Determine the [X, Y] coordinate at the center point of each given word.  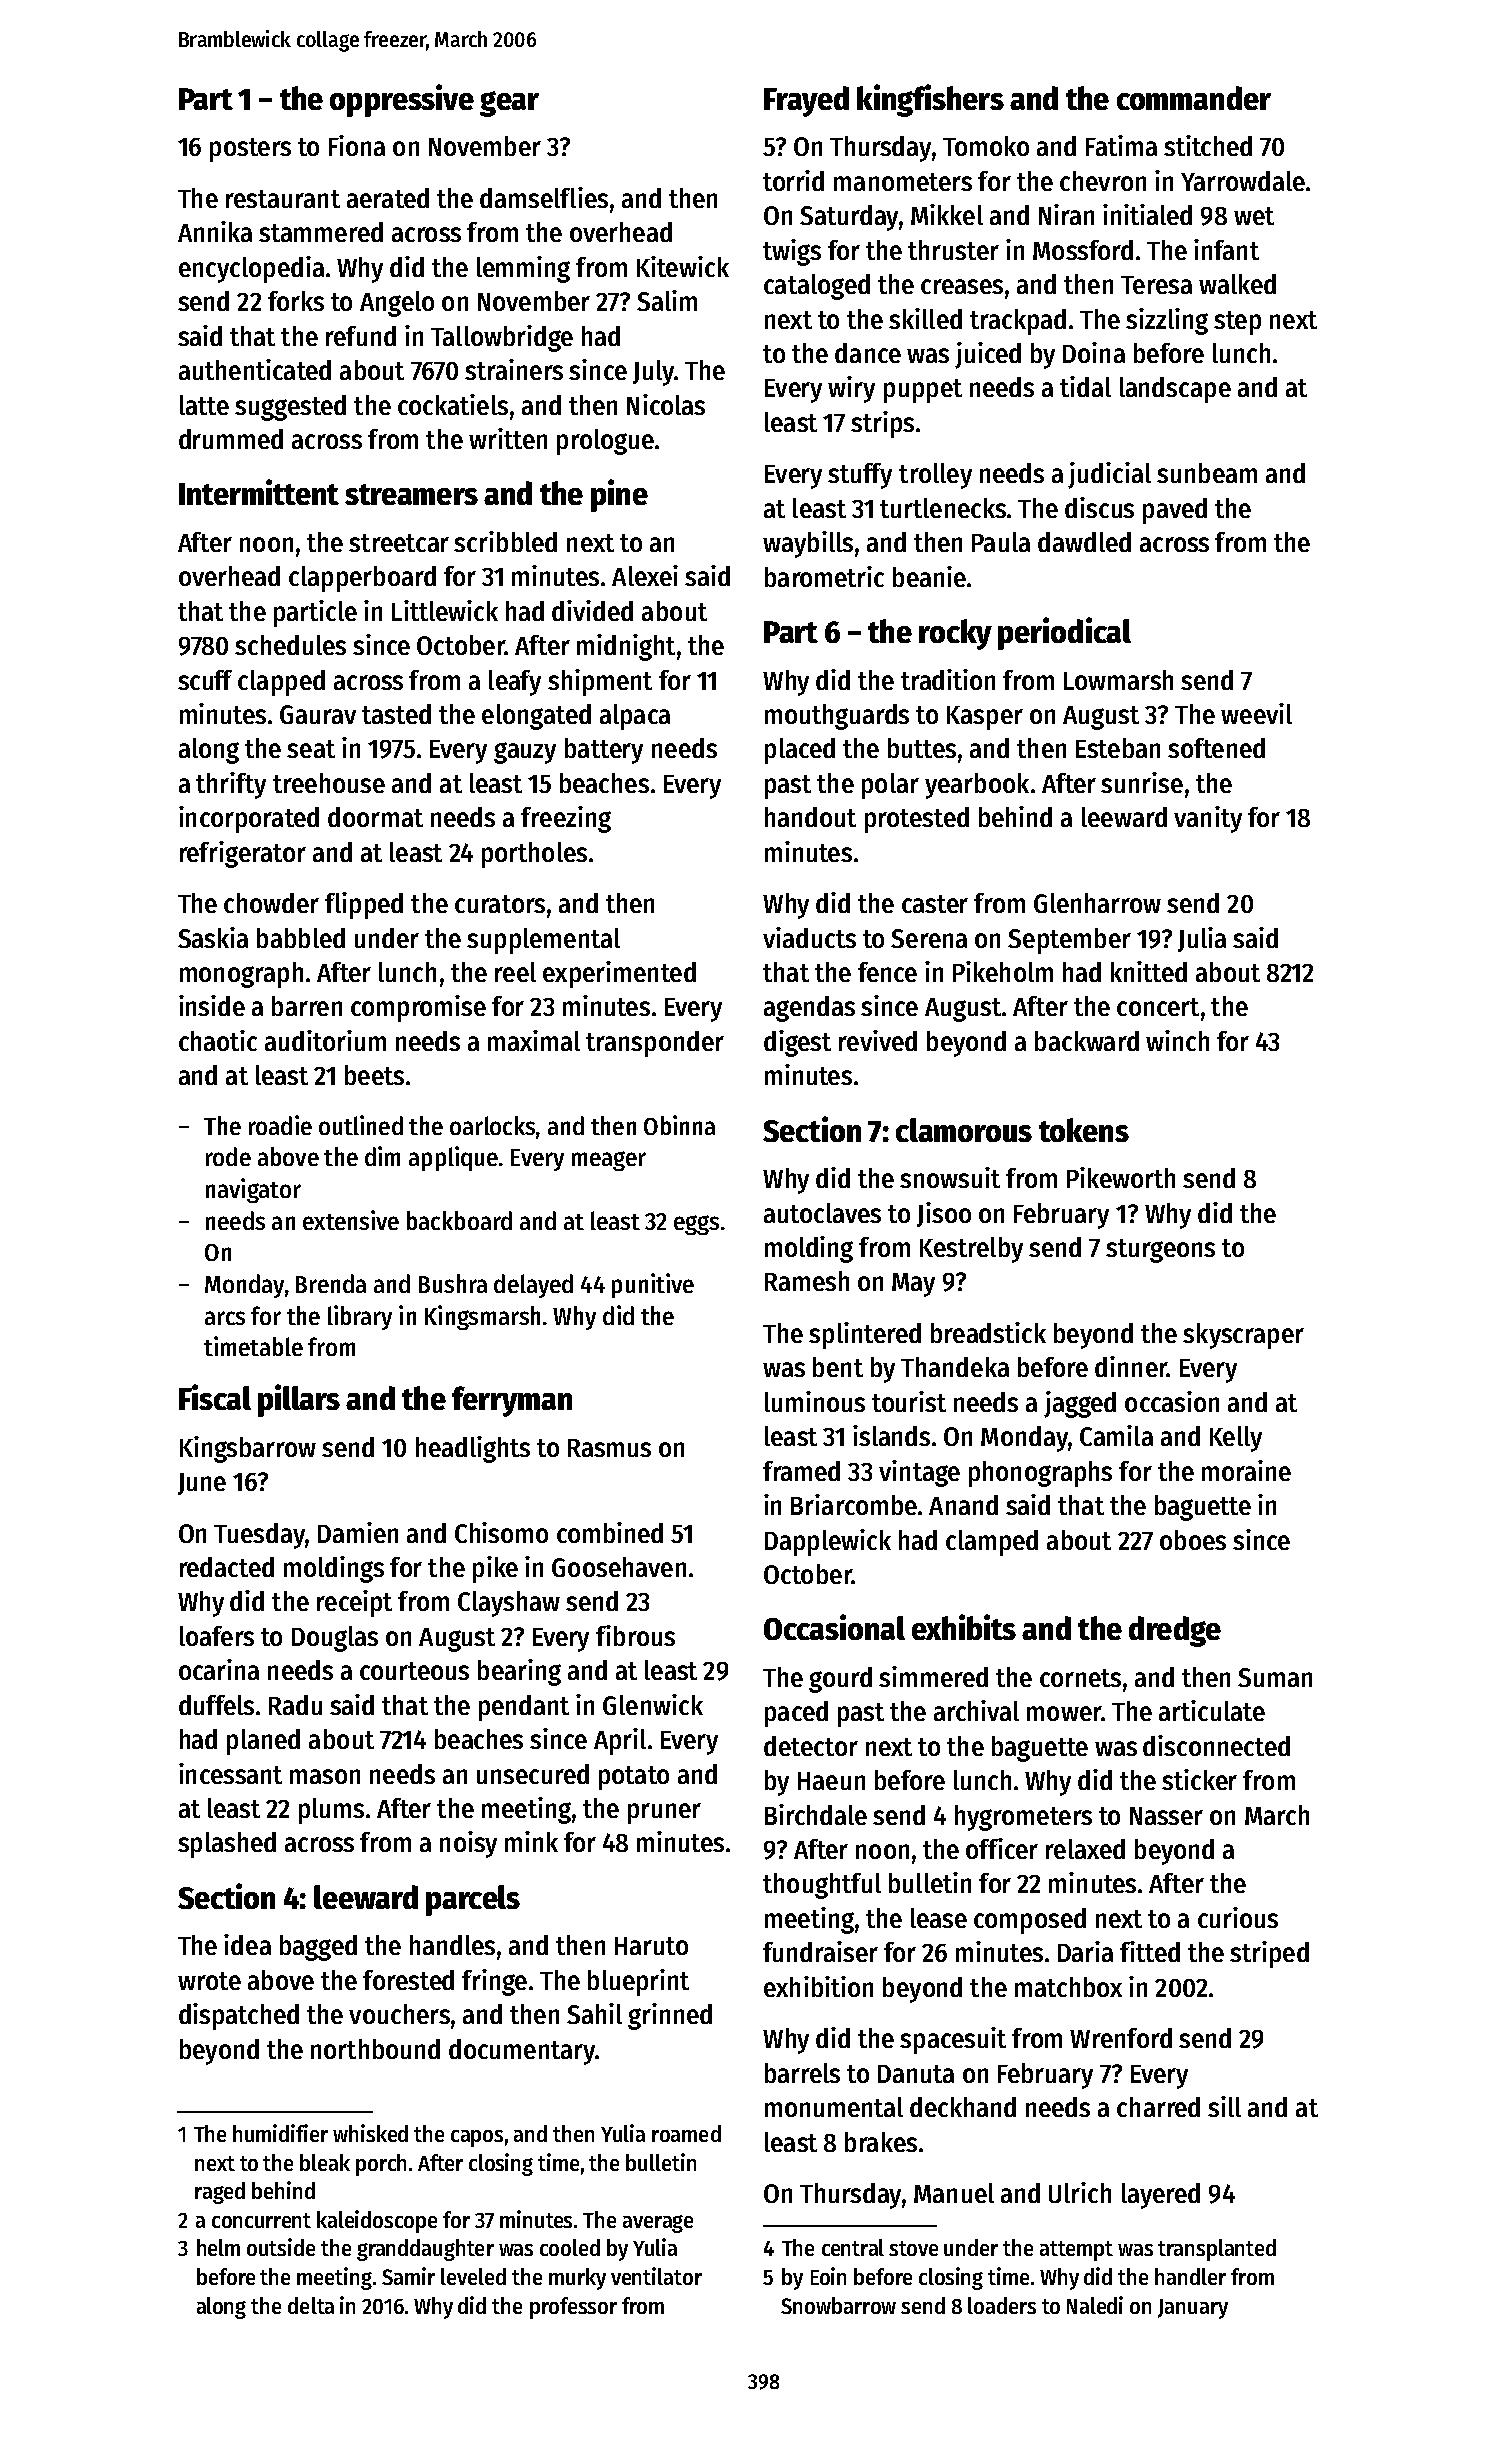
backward [1087, 1041]
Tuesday [259, 1536]
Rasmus [609, 1448]
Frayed [806, 101]
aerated [388, 198]
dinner [1131, 1366]
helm [218, 2247]
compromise [418, 1008]
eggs [696, 1225]
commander [1194, 98]
